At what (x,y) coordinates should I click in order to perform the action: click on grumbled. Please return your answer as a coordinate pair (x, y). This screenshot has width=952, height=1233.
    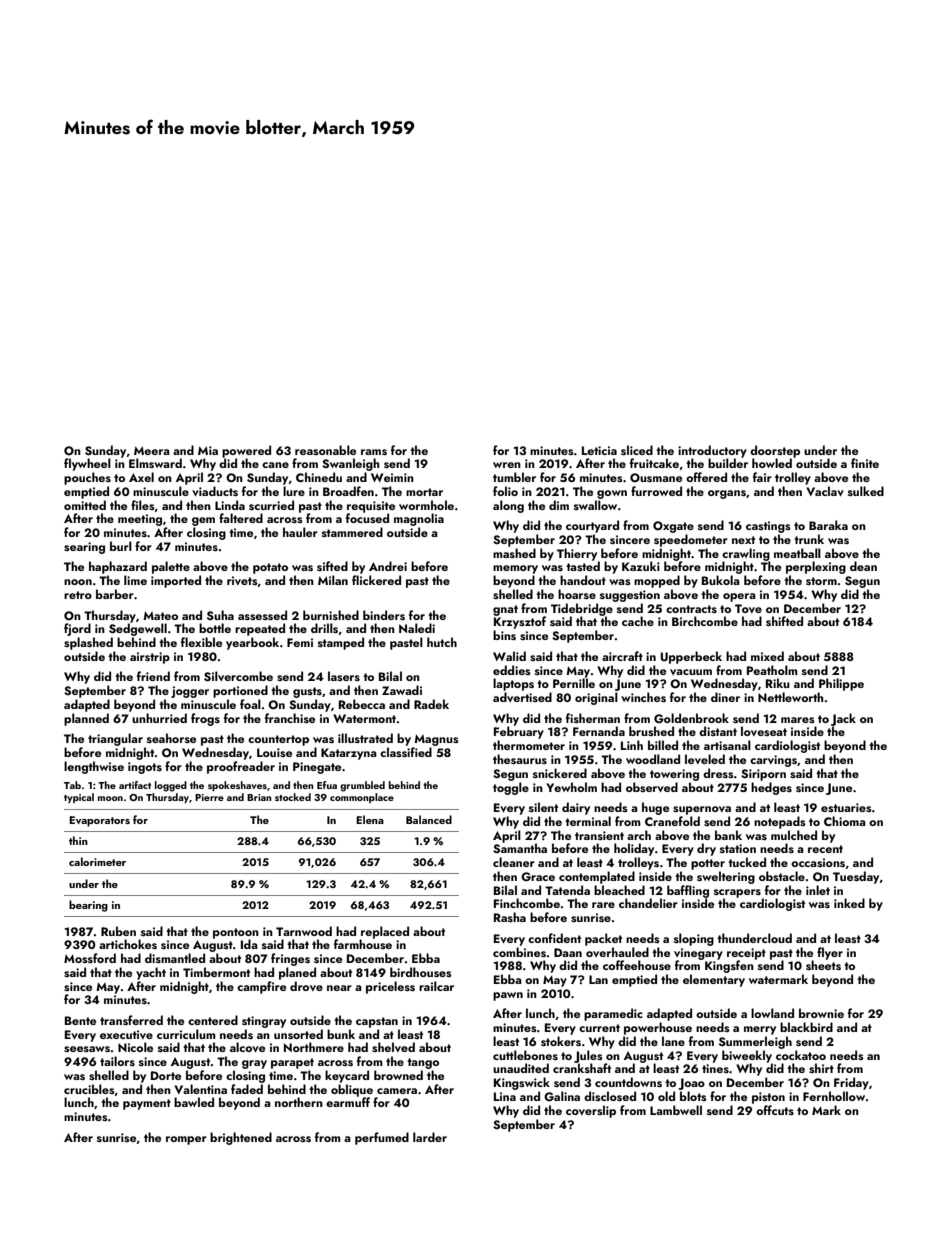
    Looking at the image, I should click on (362, 786).
